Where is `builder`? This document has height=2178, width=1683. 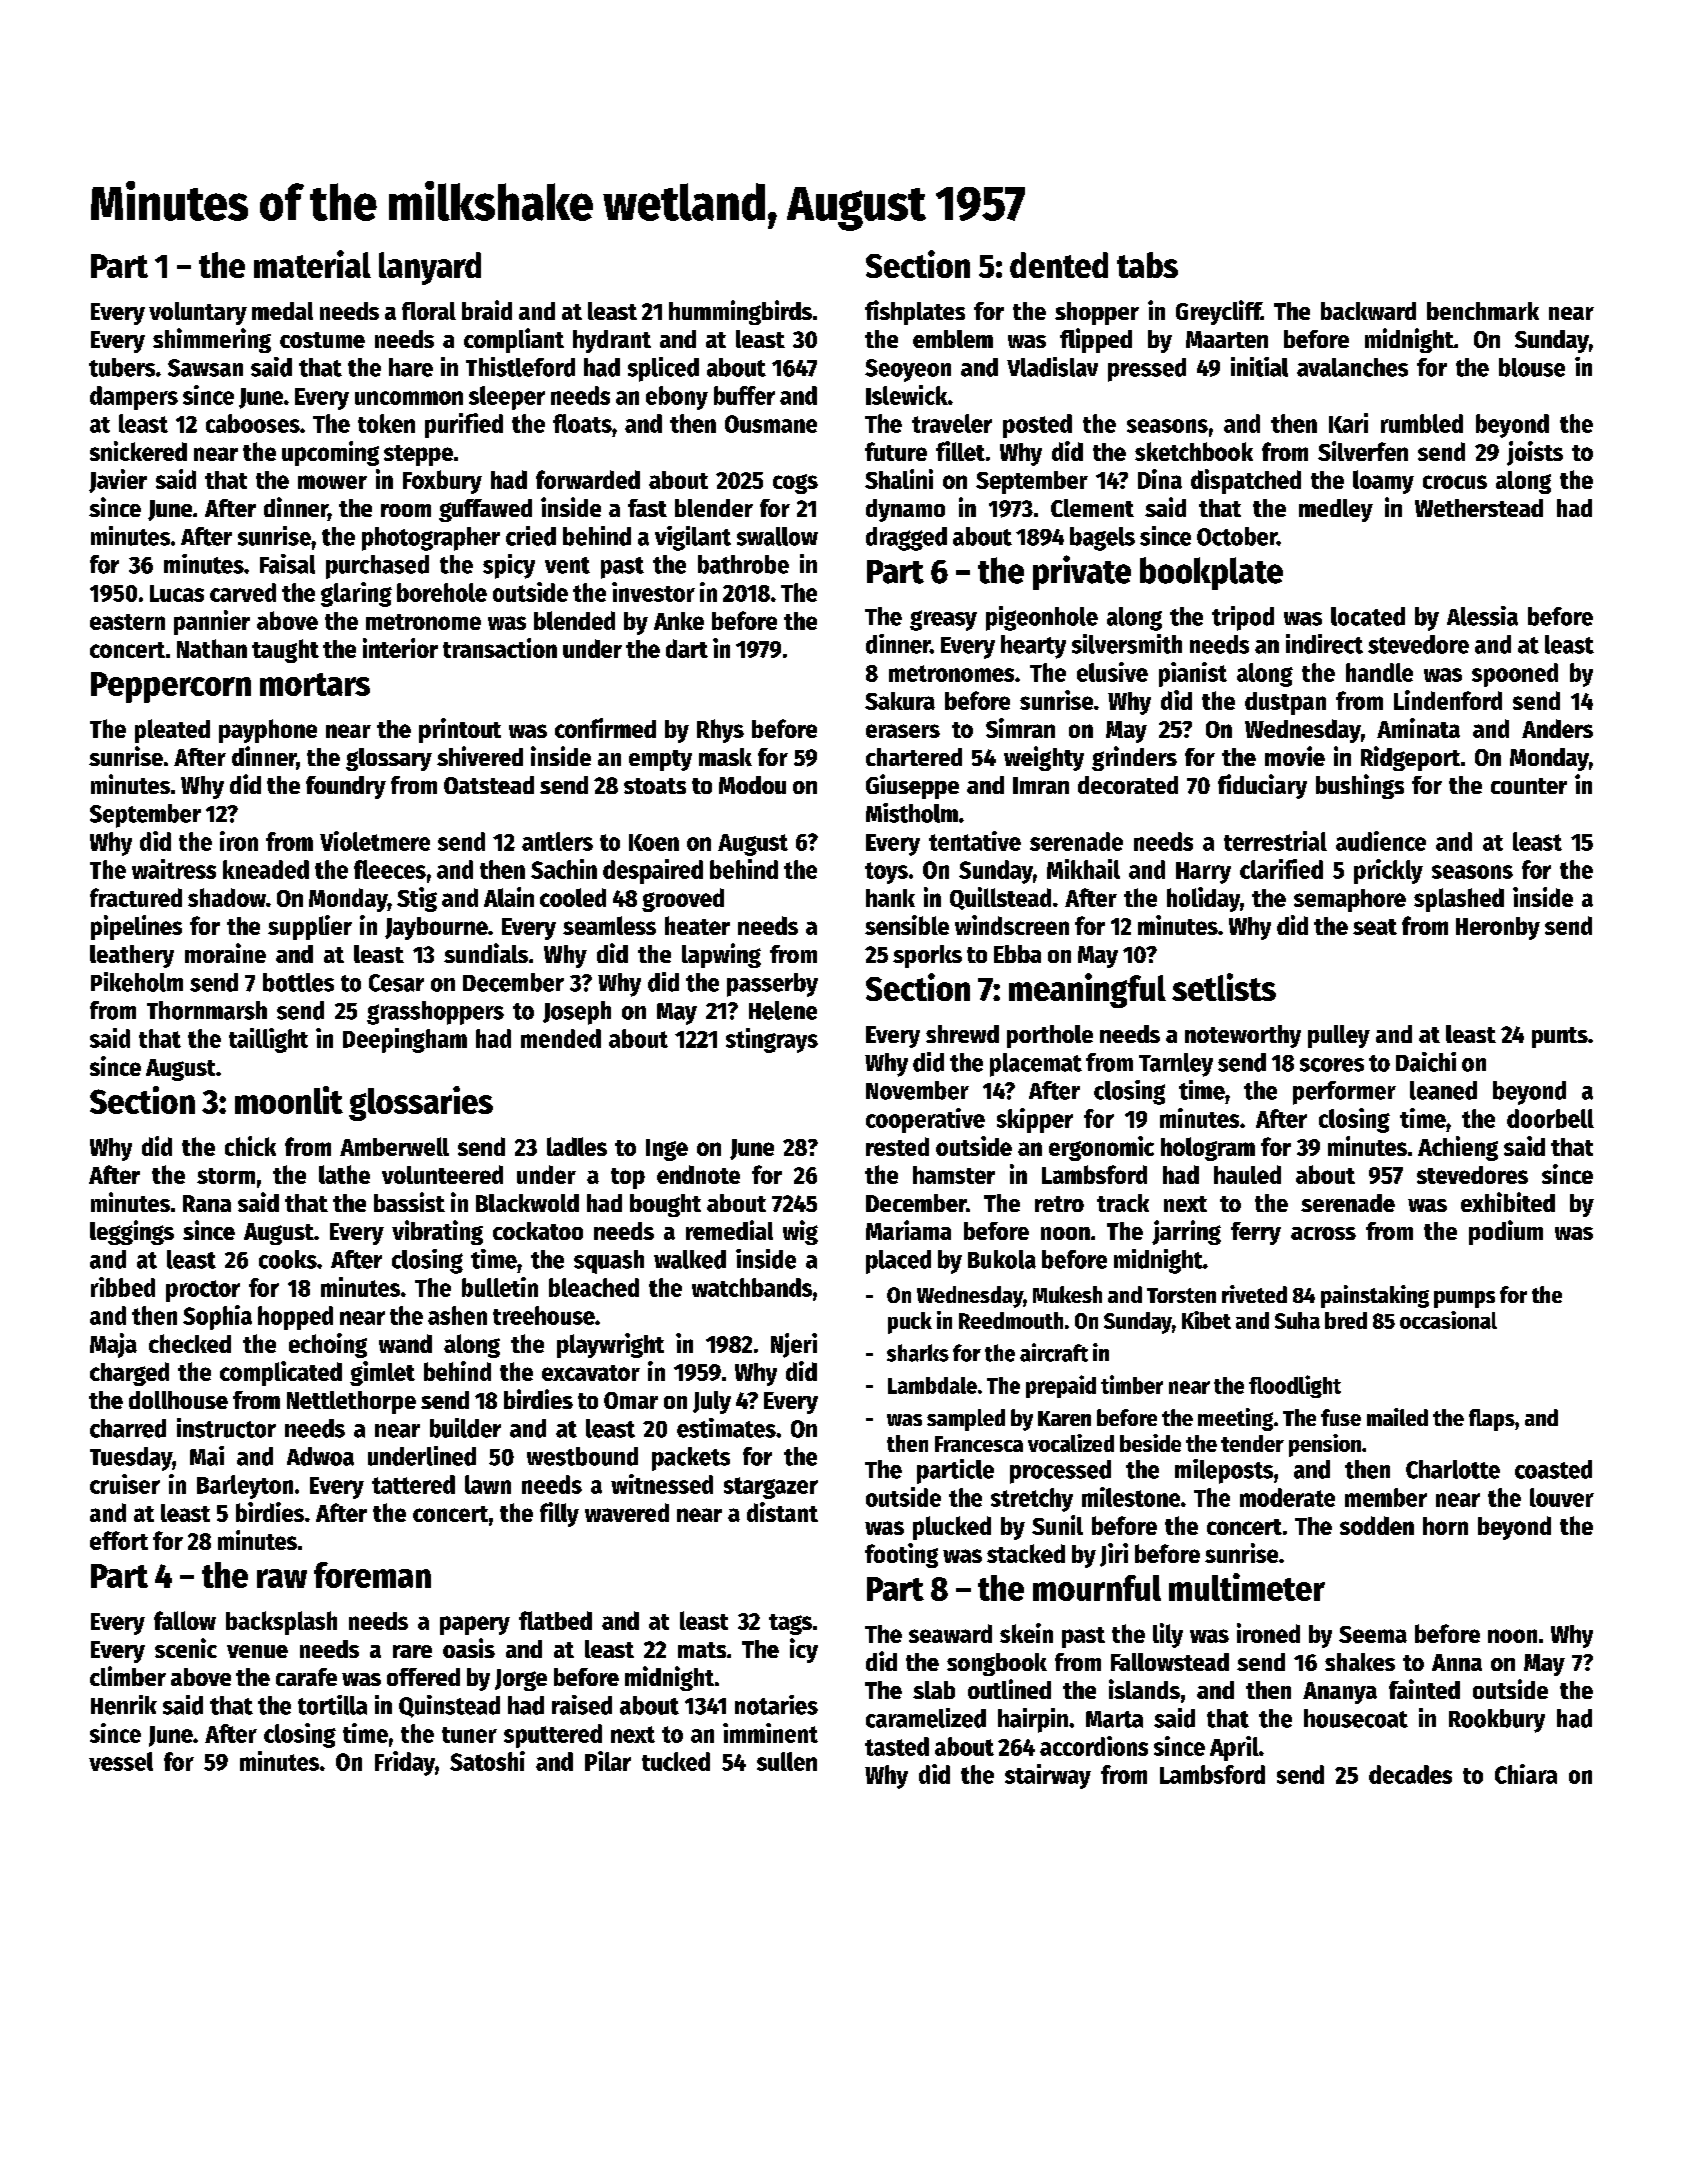 builder is located at coordinates (465, 1428).
